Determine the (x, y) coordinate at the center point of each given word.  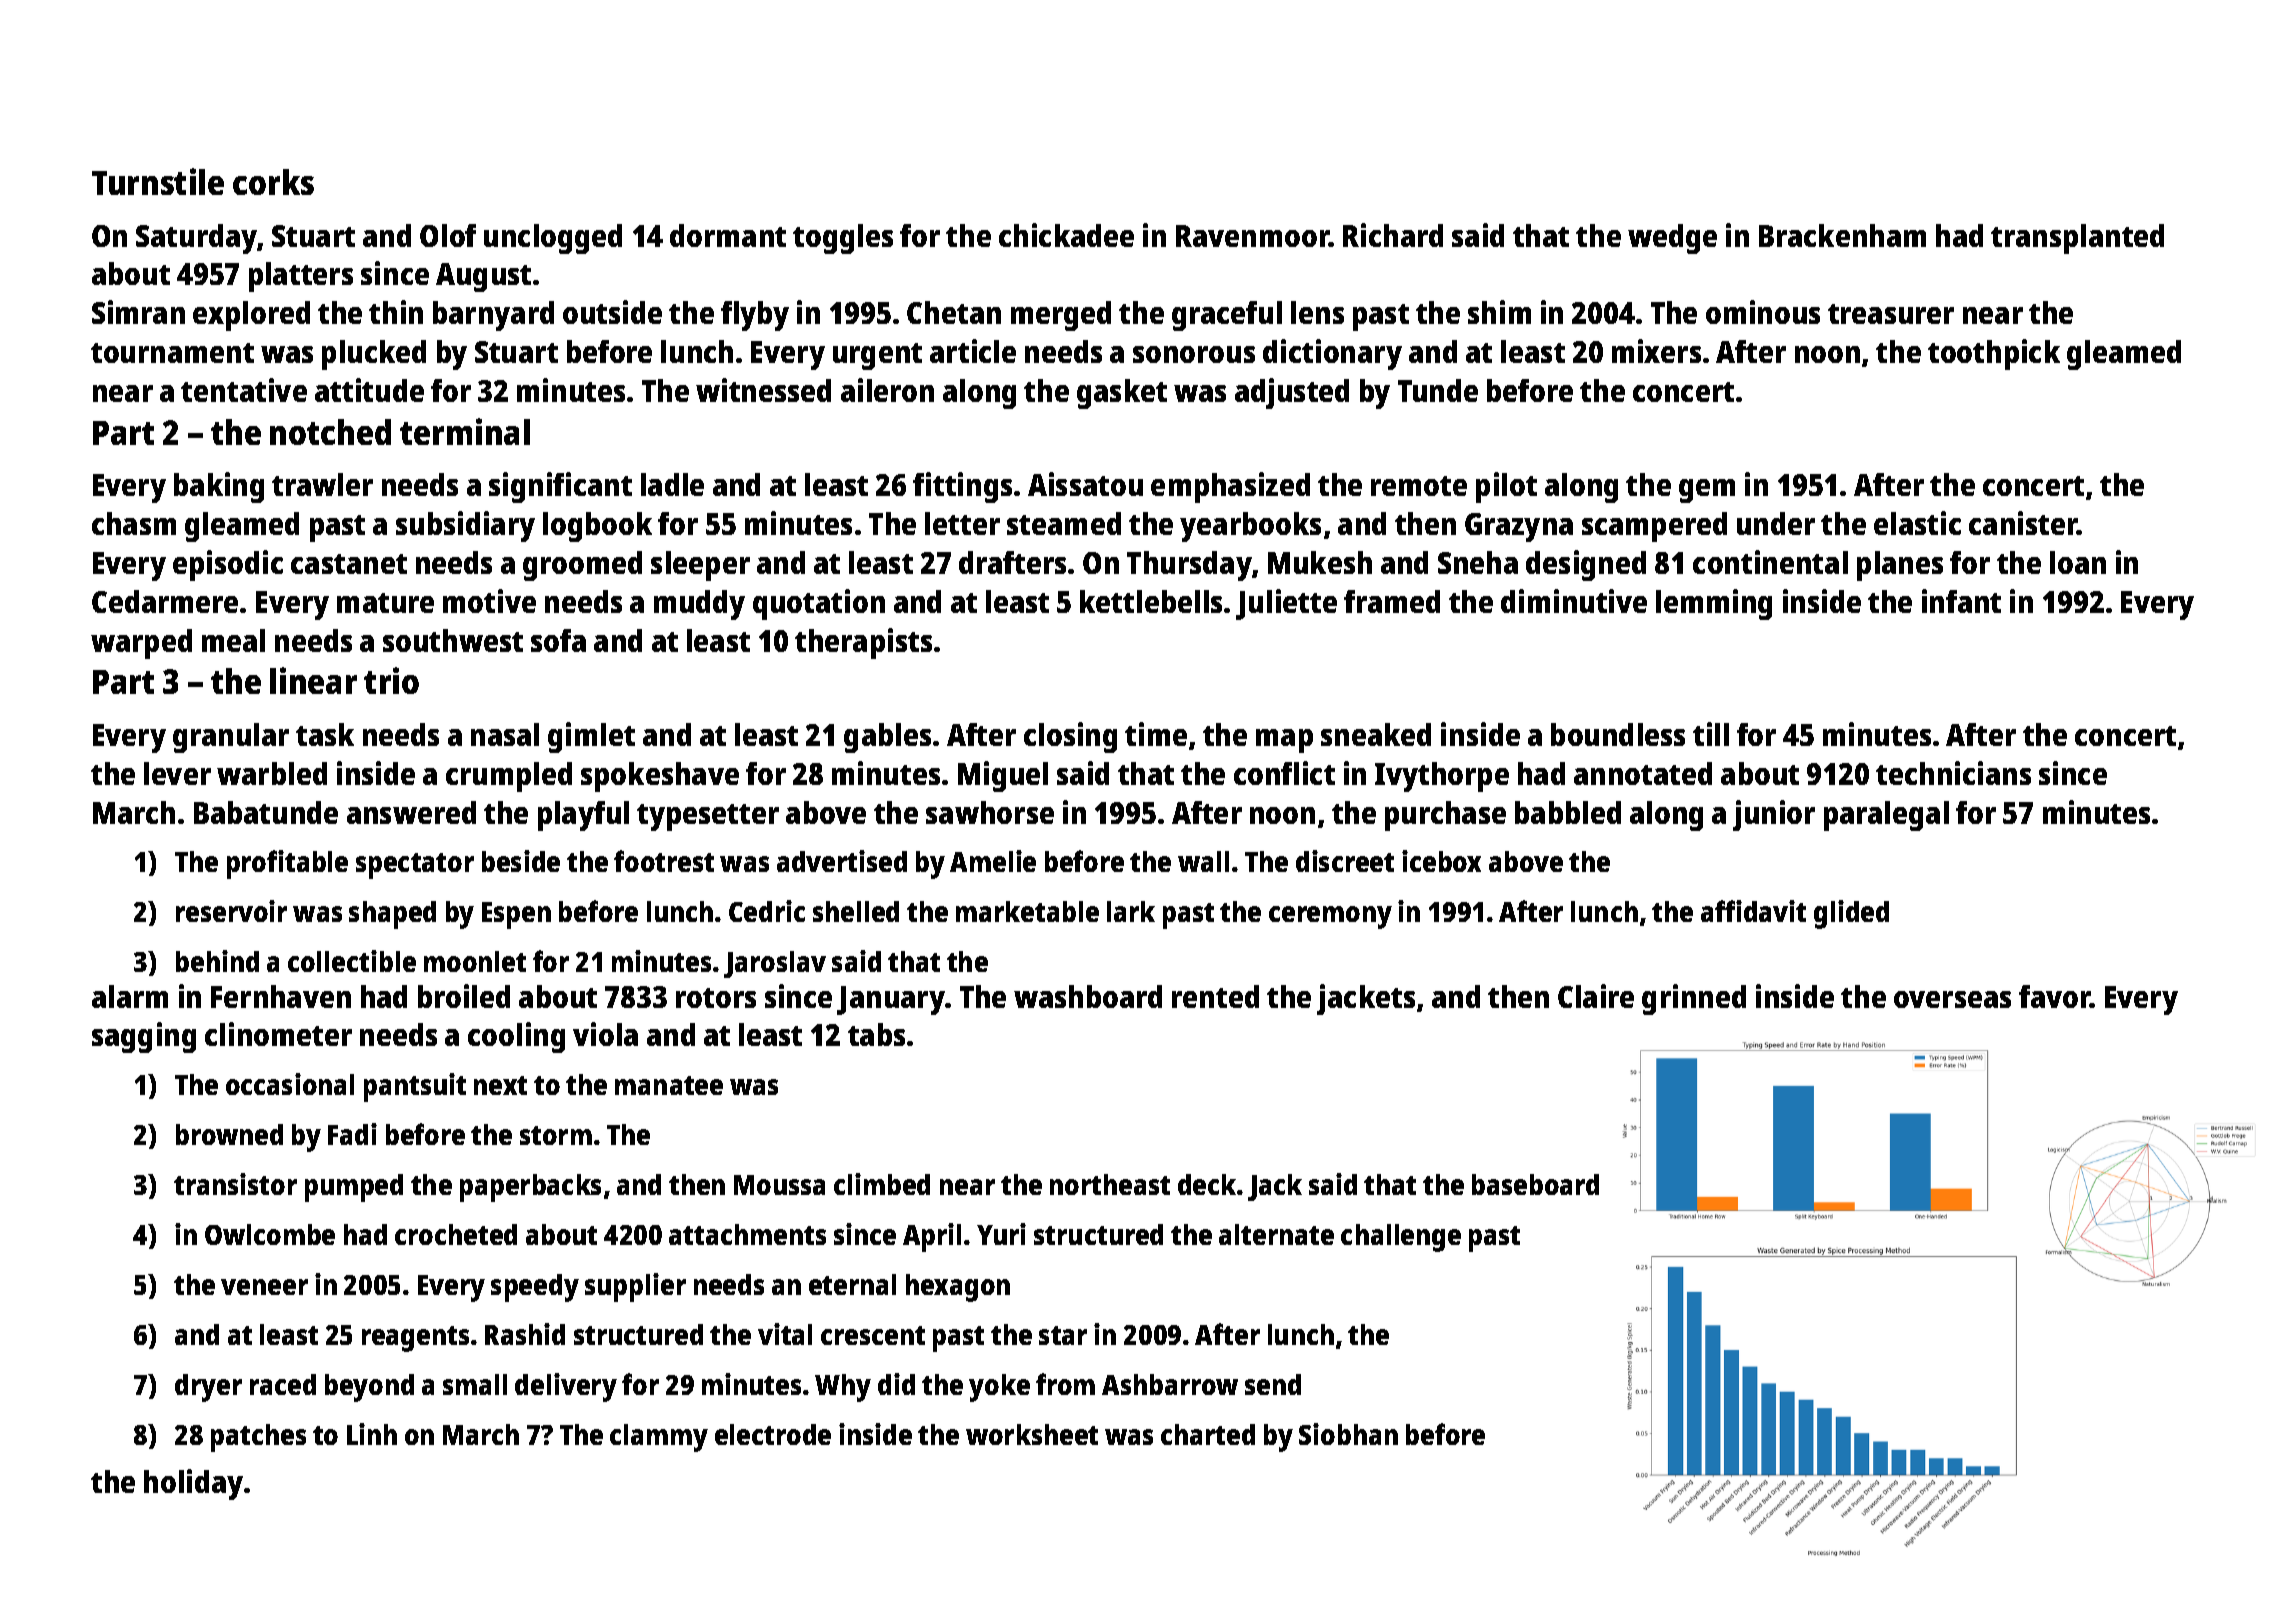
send (1273, 1384)
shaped (392, 915)
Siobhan (1348, 1434)
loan (2078, 562)
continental (1770, 562)
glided (1851, 914)
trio (391, 680)
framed (1392, 601)
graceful (1227, 316)
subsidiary (465, 526)
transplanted (2077, 239)
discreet (1345, 861)
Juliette (1286, 604)
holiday (193, 1484)
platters (301, 277)
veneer (264, 1287)
